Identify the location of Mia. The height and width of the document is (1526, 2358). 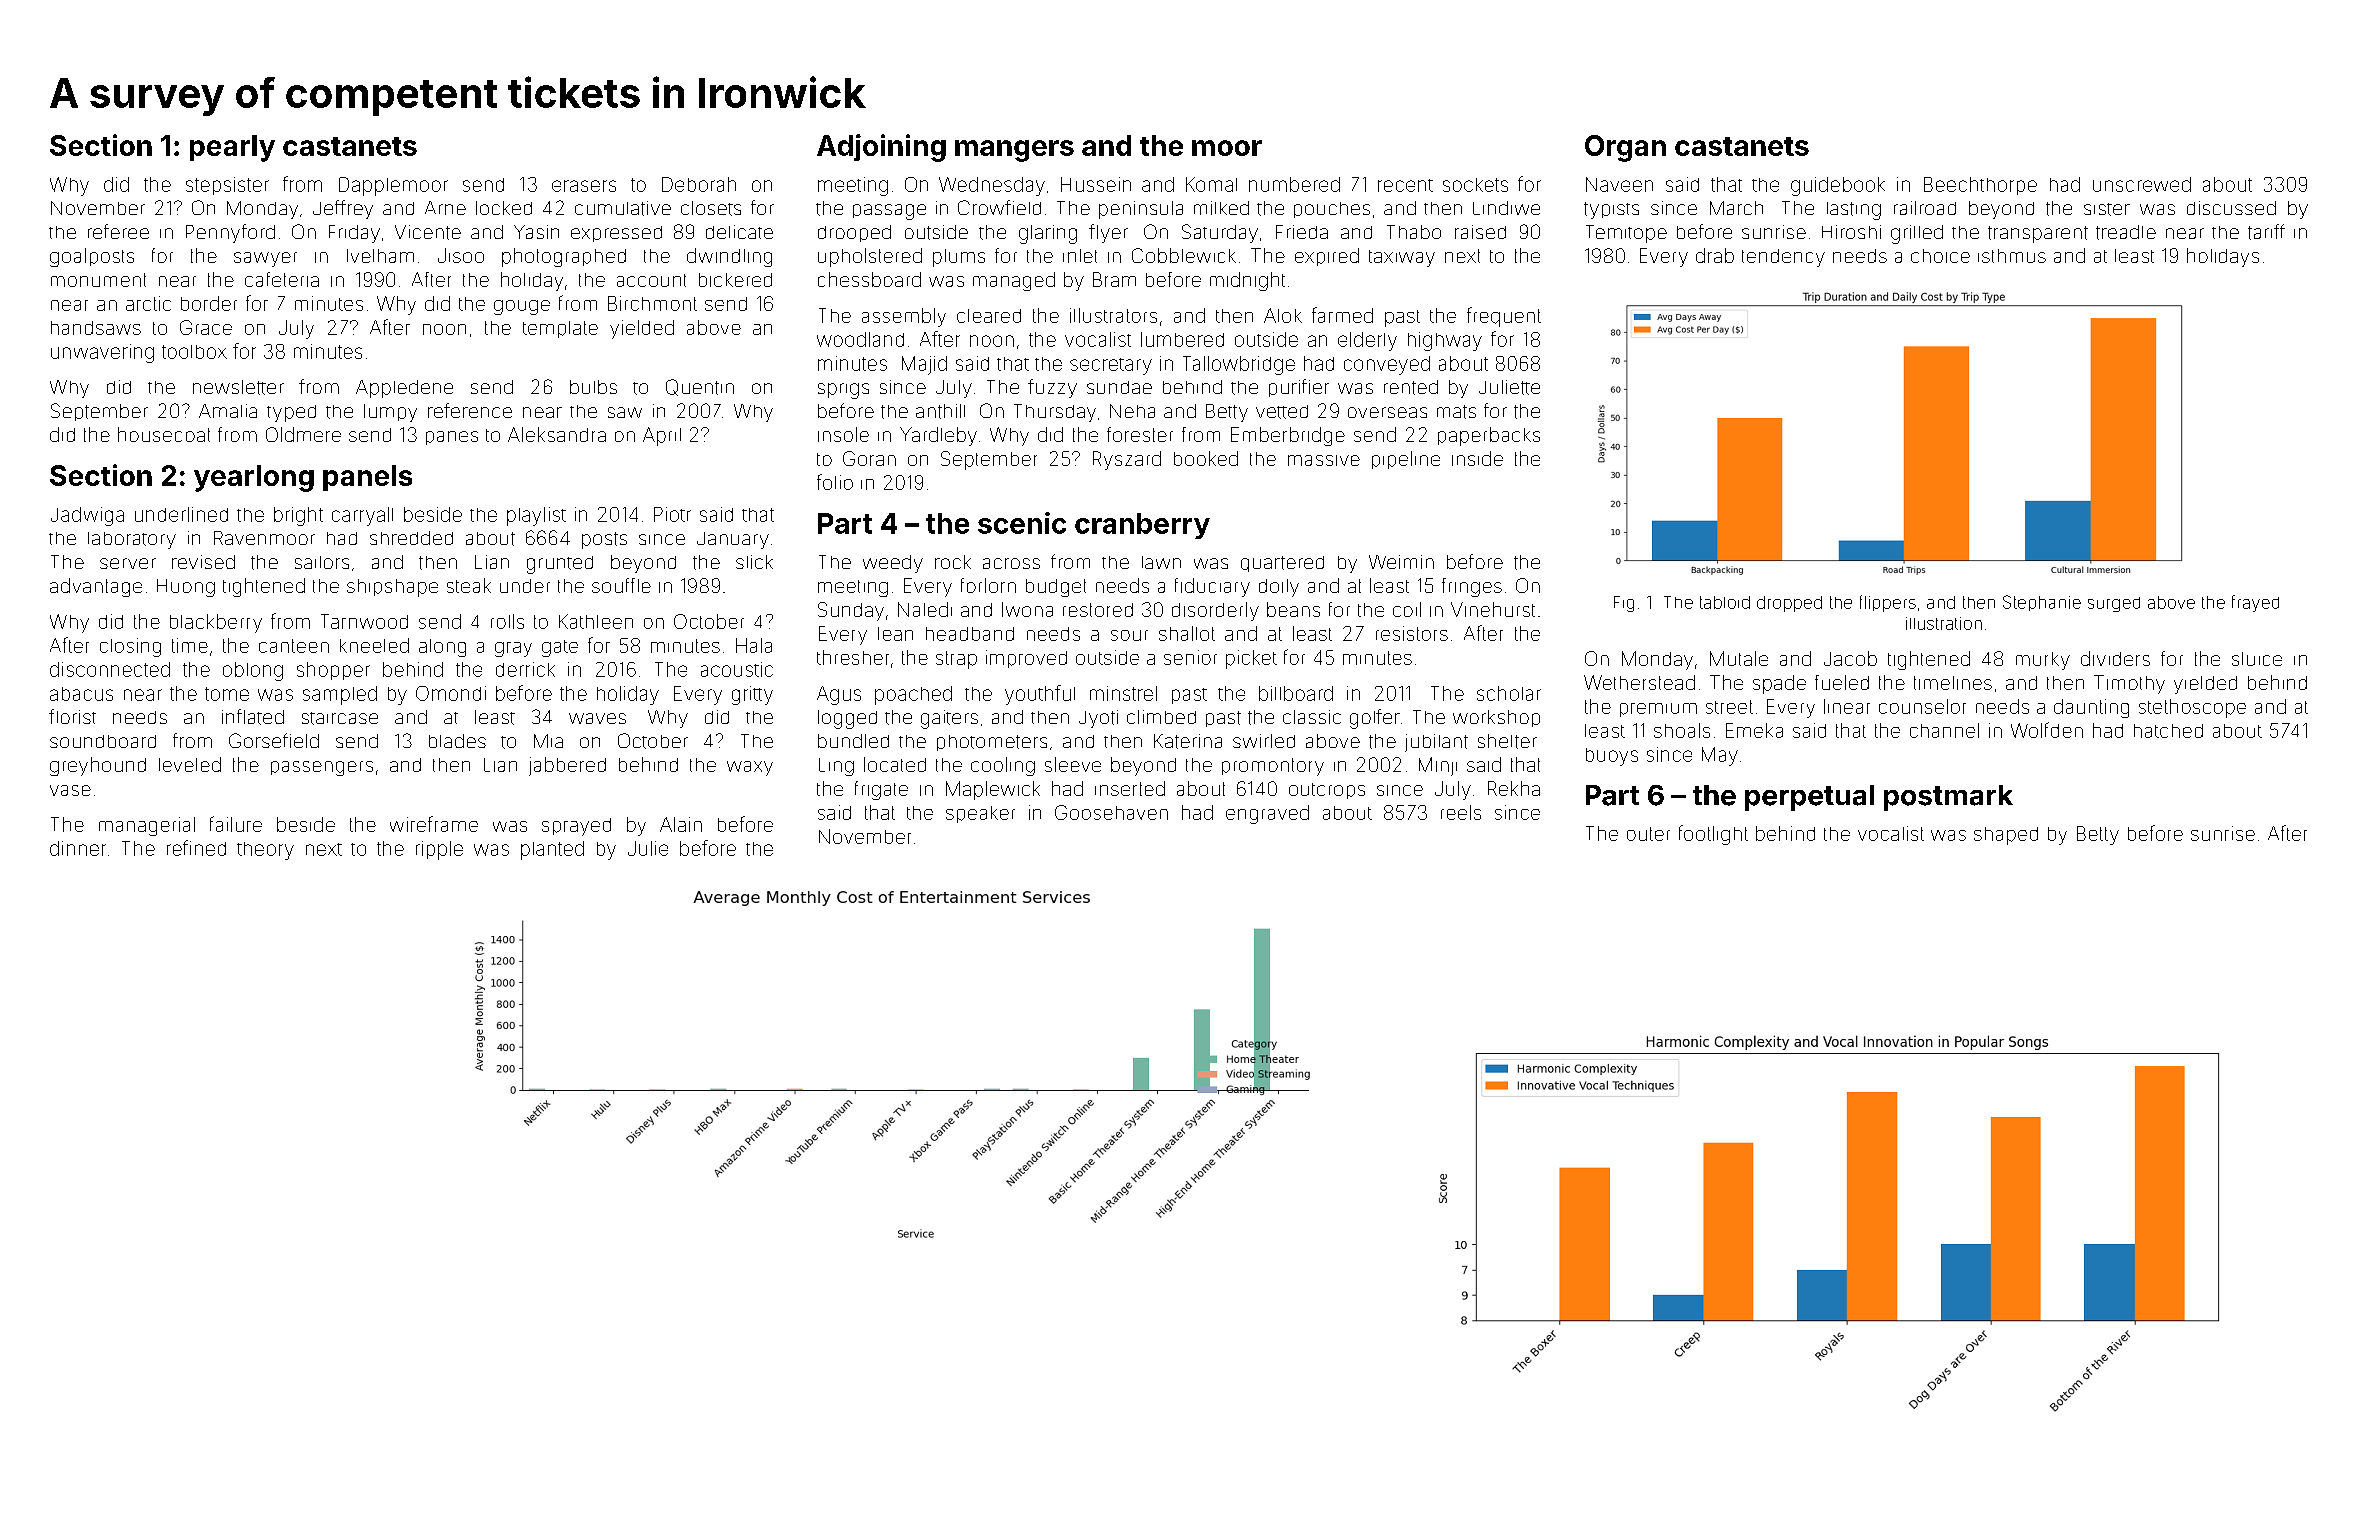
(548, 741).
